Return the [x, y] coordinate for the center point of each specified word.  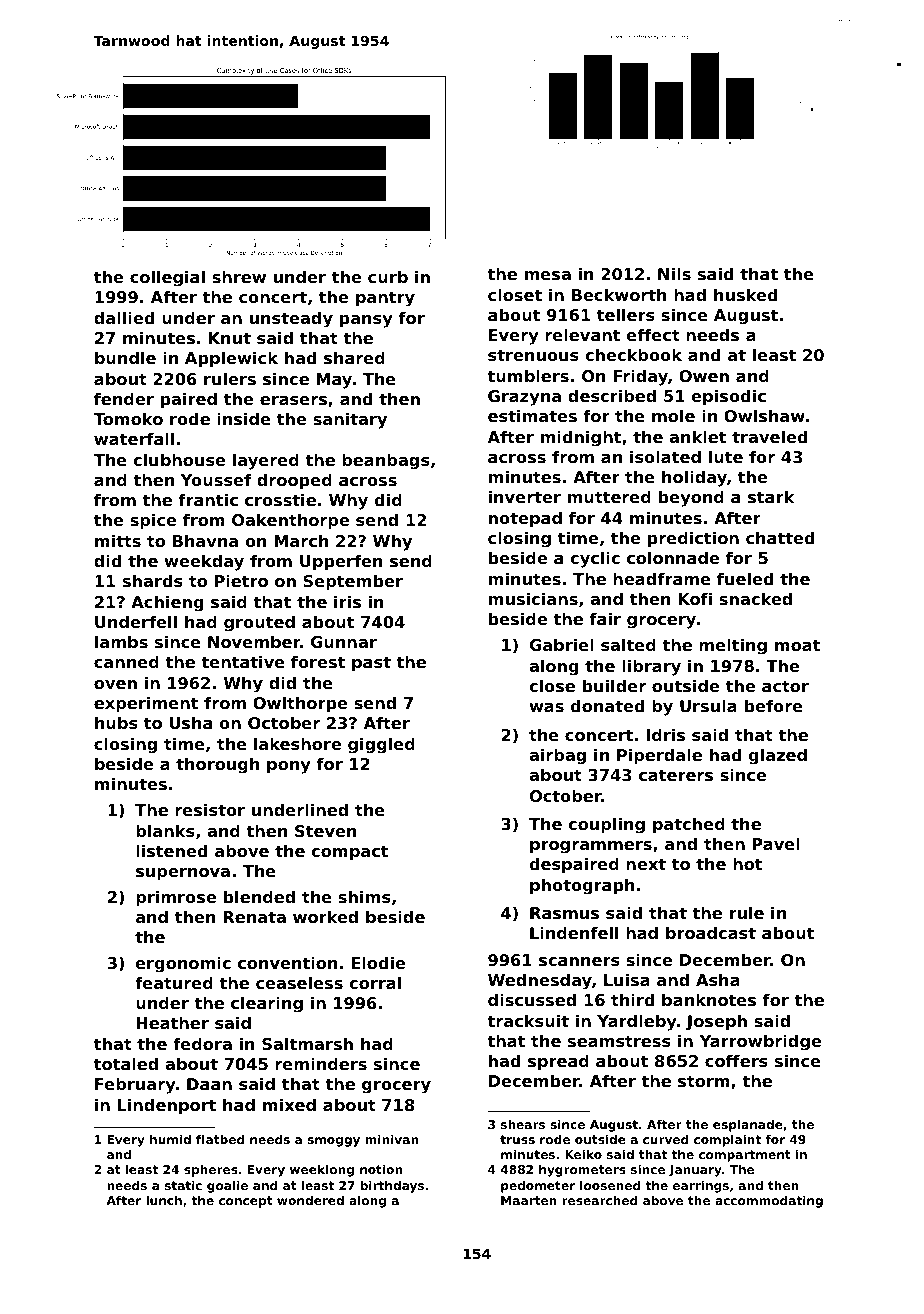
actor [785, 686]
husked [745, 294]
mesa [548, 275]
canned [126, 661]
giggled [381, 745]
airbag [557, 756]
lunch [164, 1200]
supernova [183, 874]
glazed [778, 756]
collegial [167, 278]
